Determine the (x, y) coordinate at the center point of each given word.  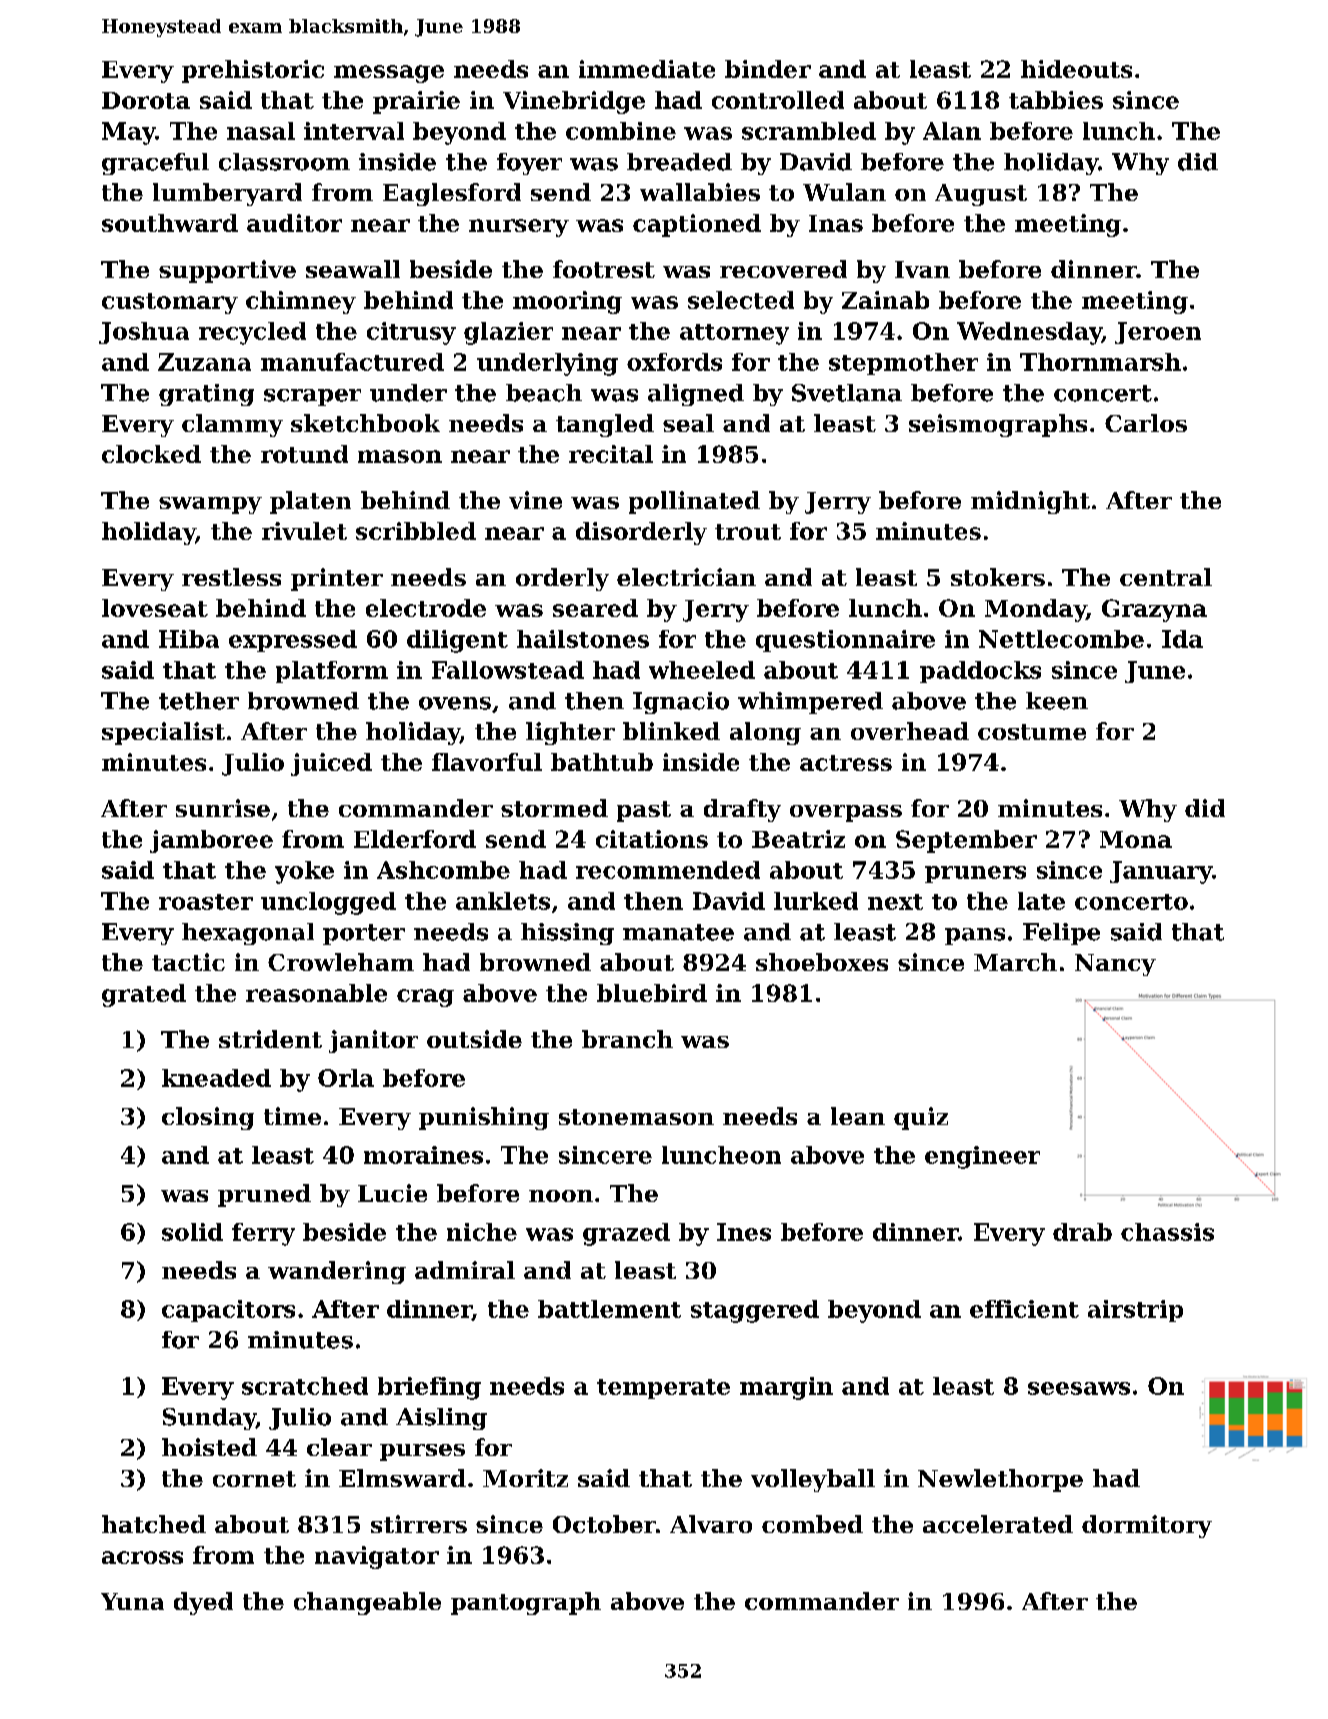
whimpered (810, 703)
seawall (353, 269)
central (1166, 577)
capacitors (228, 1311)
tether (199, 701)
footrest (604, 269)
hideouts (1076, 69)
